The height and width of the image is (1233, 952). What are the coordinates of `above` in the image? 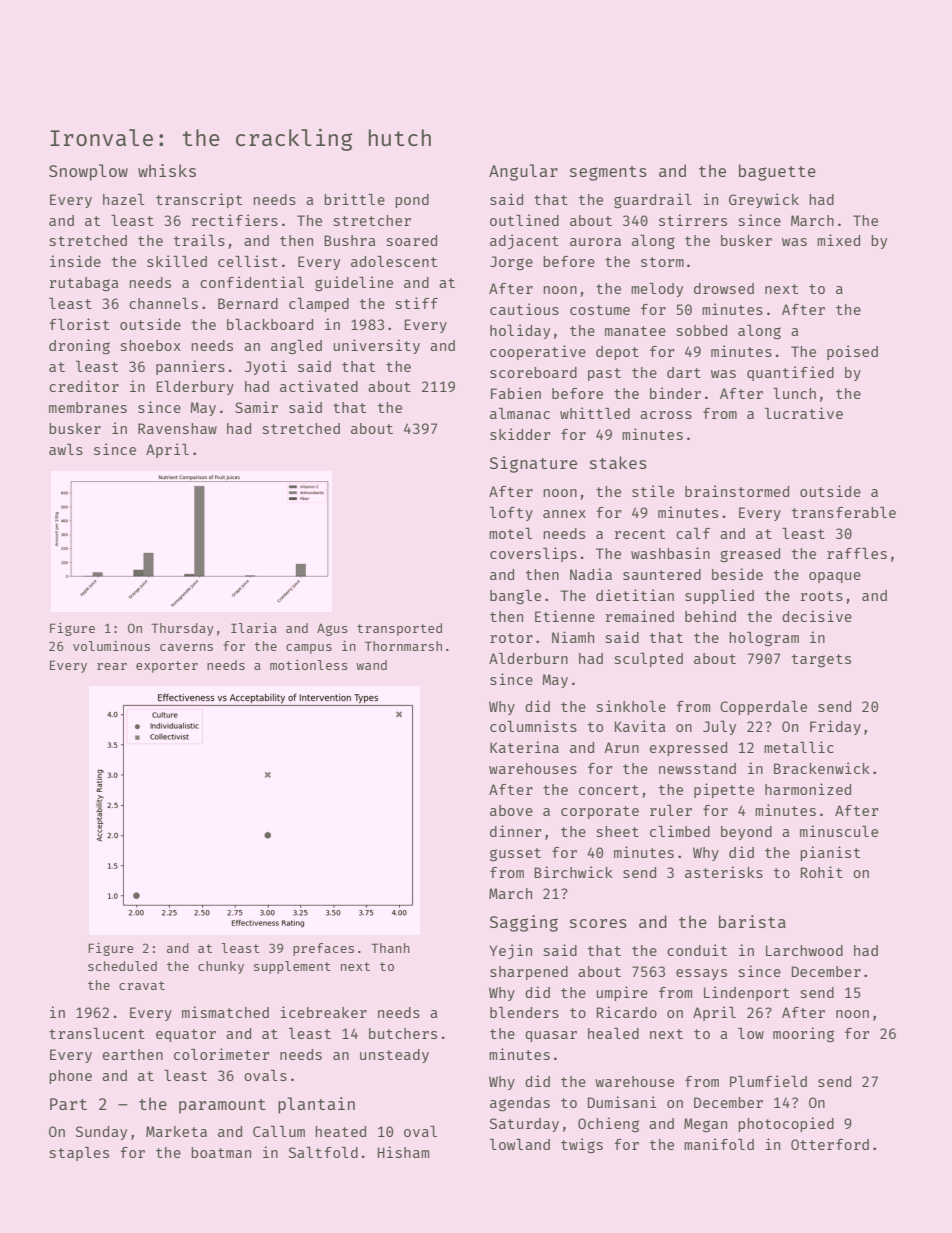 It's located at (511, 810).
